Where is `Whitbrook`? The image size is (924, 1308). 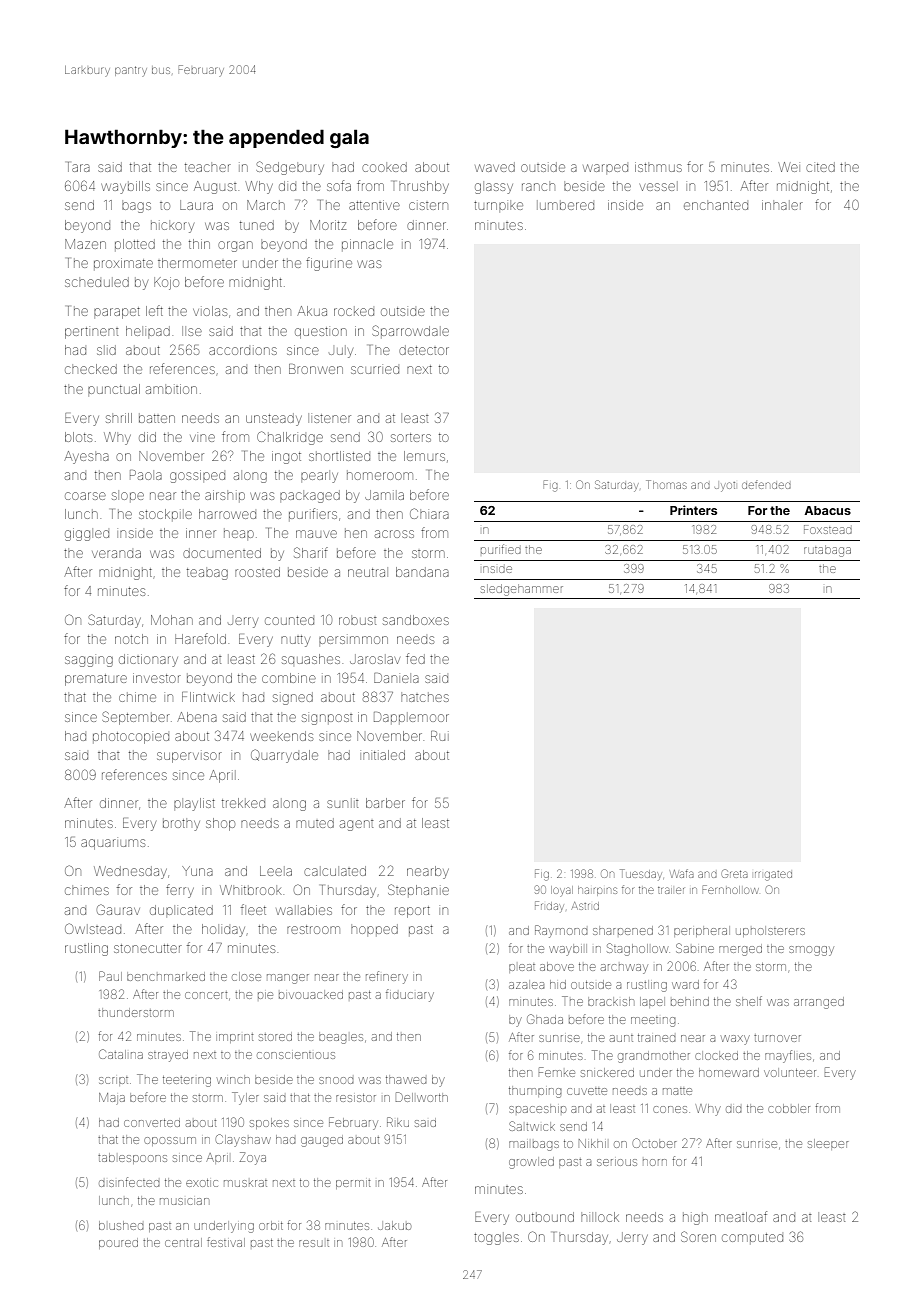 Whitbrook is located at coordinates (251, 890).
